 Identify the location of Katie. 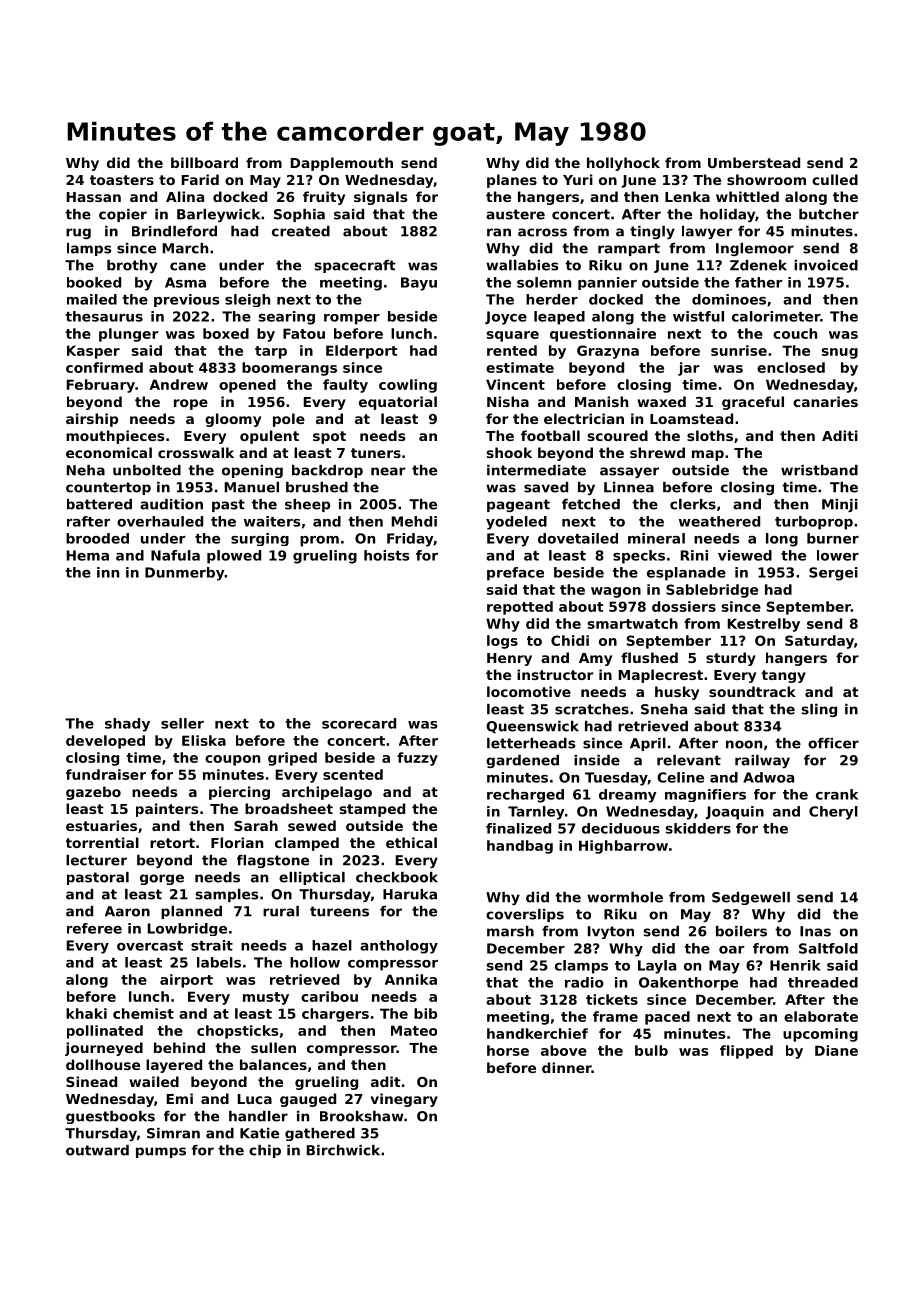
(259, 1133).
